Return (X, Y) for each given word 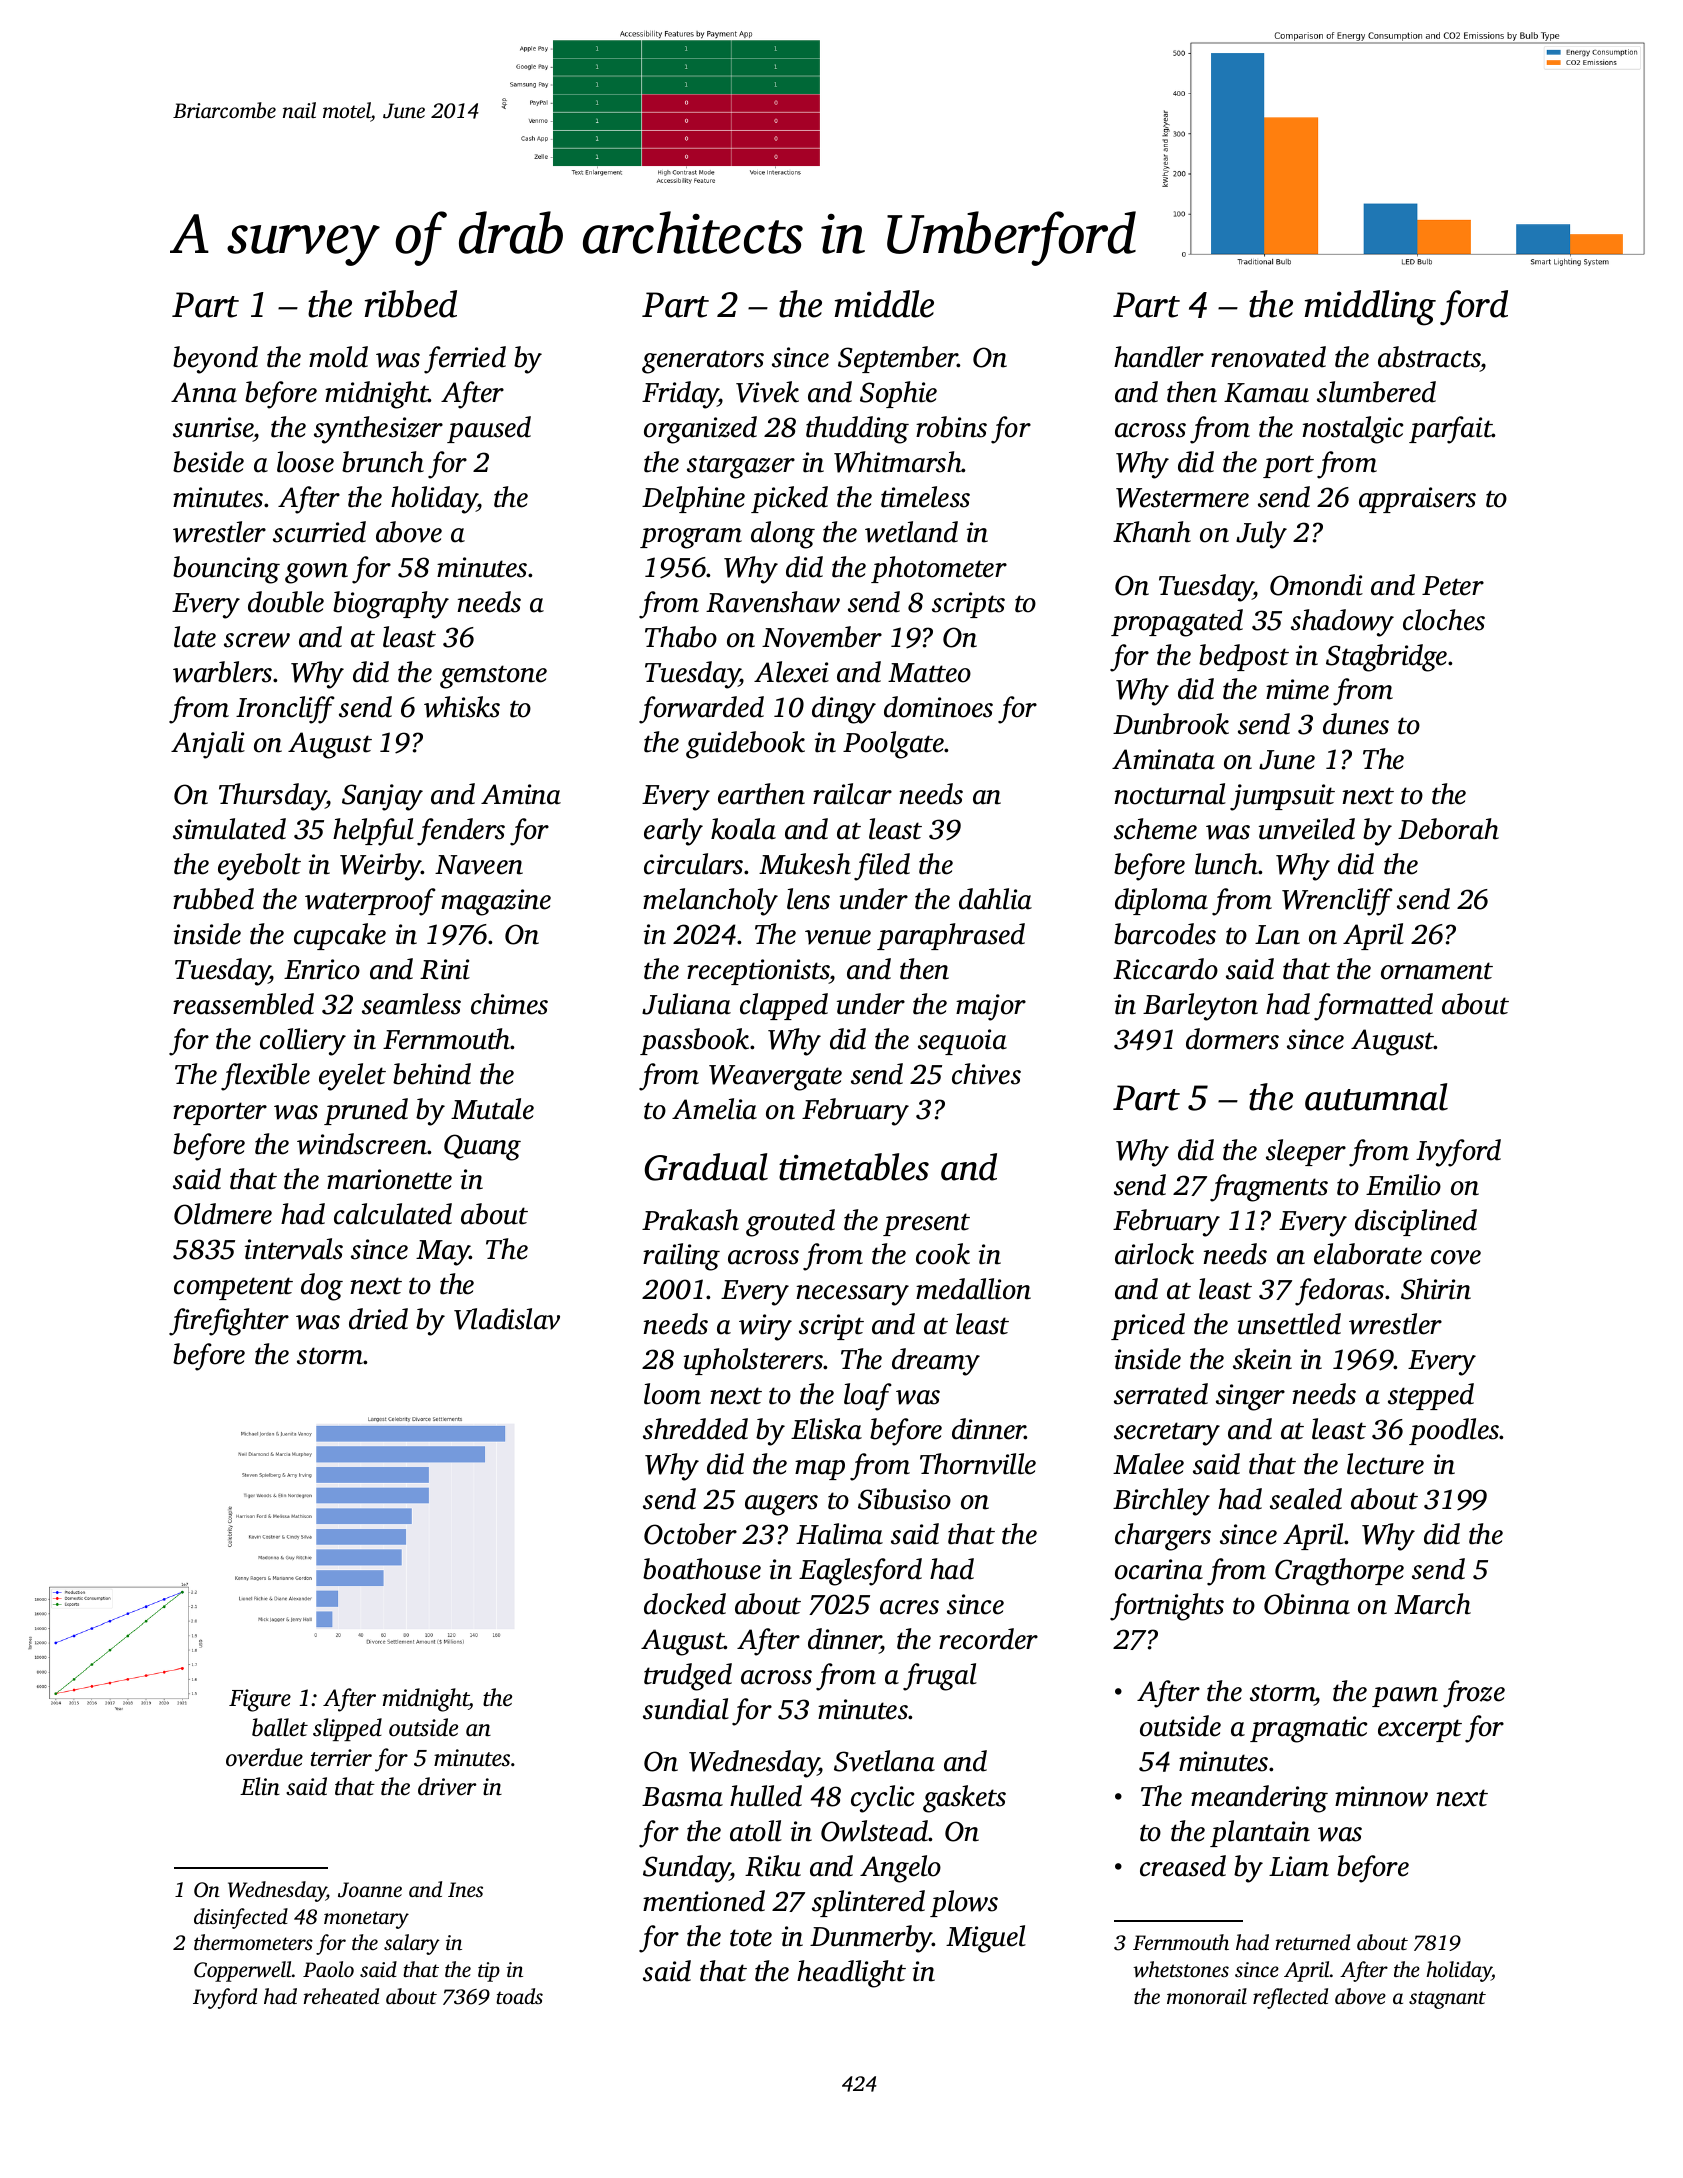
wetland (911, 532)
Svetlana (884, 1761)
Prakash (690, 1220)
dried (378, 1319)
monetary (366, 1920)
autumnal (1376, 1097)
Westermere (1182, 498)
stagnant (1447, 2000)
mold (338, 357)
